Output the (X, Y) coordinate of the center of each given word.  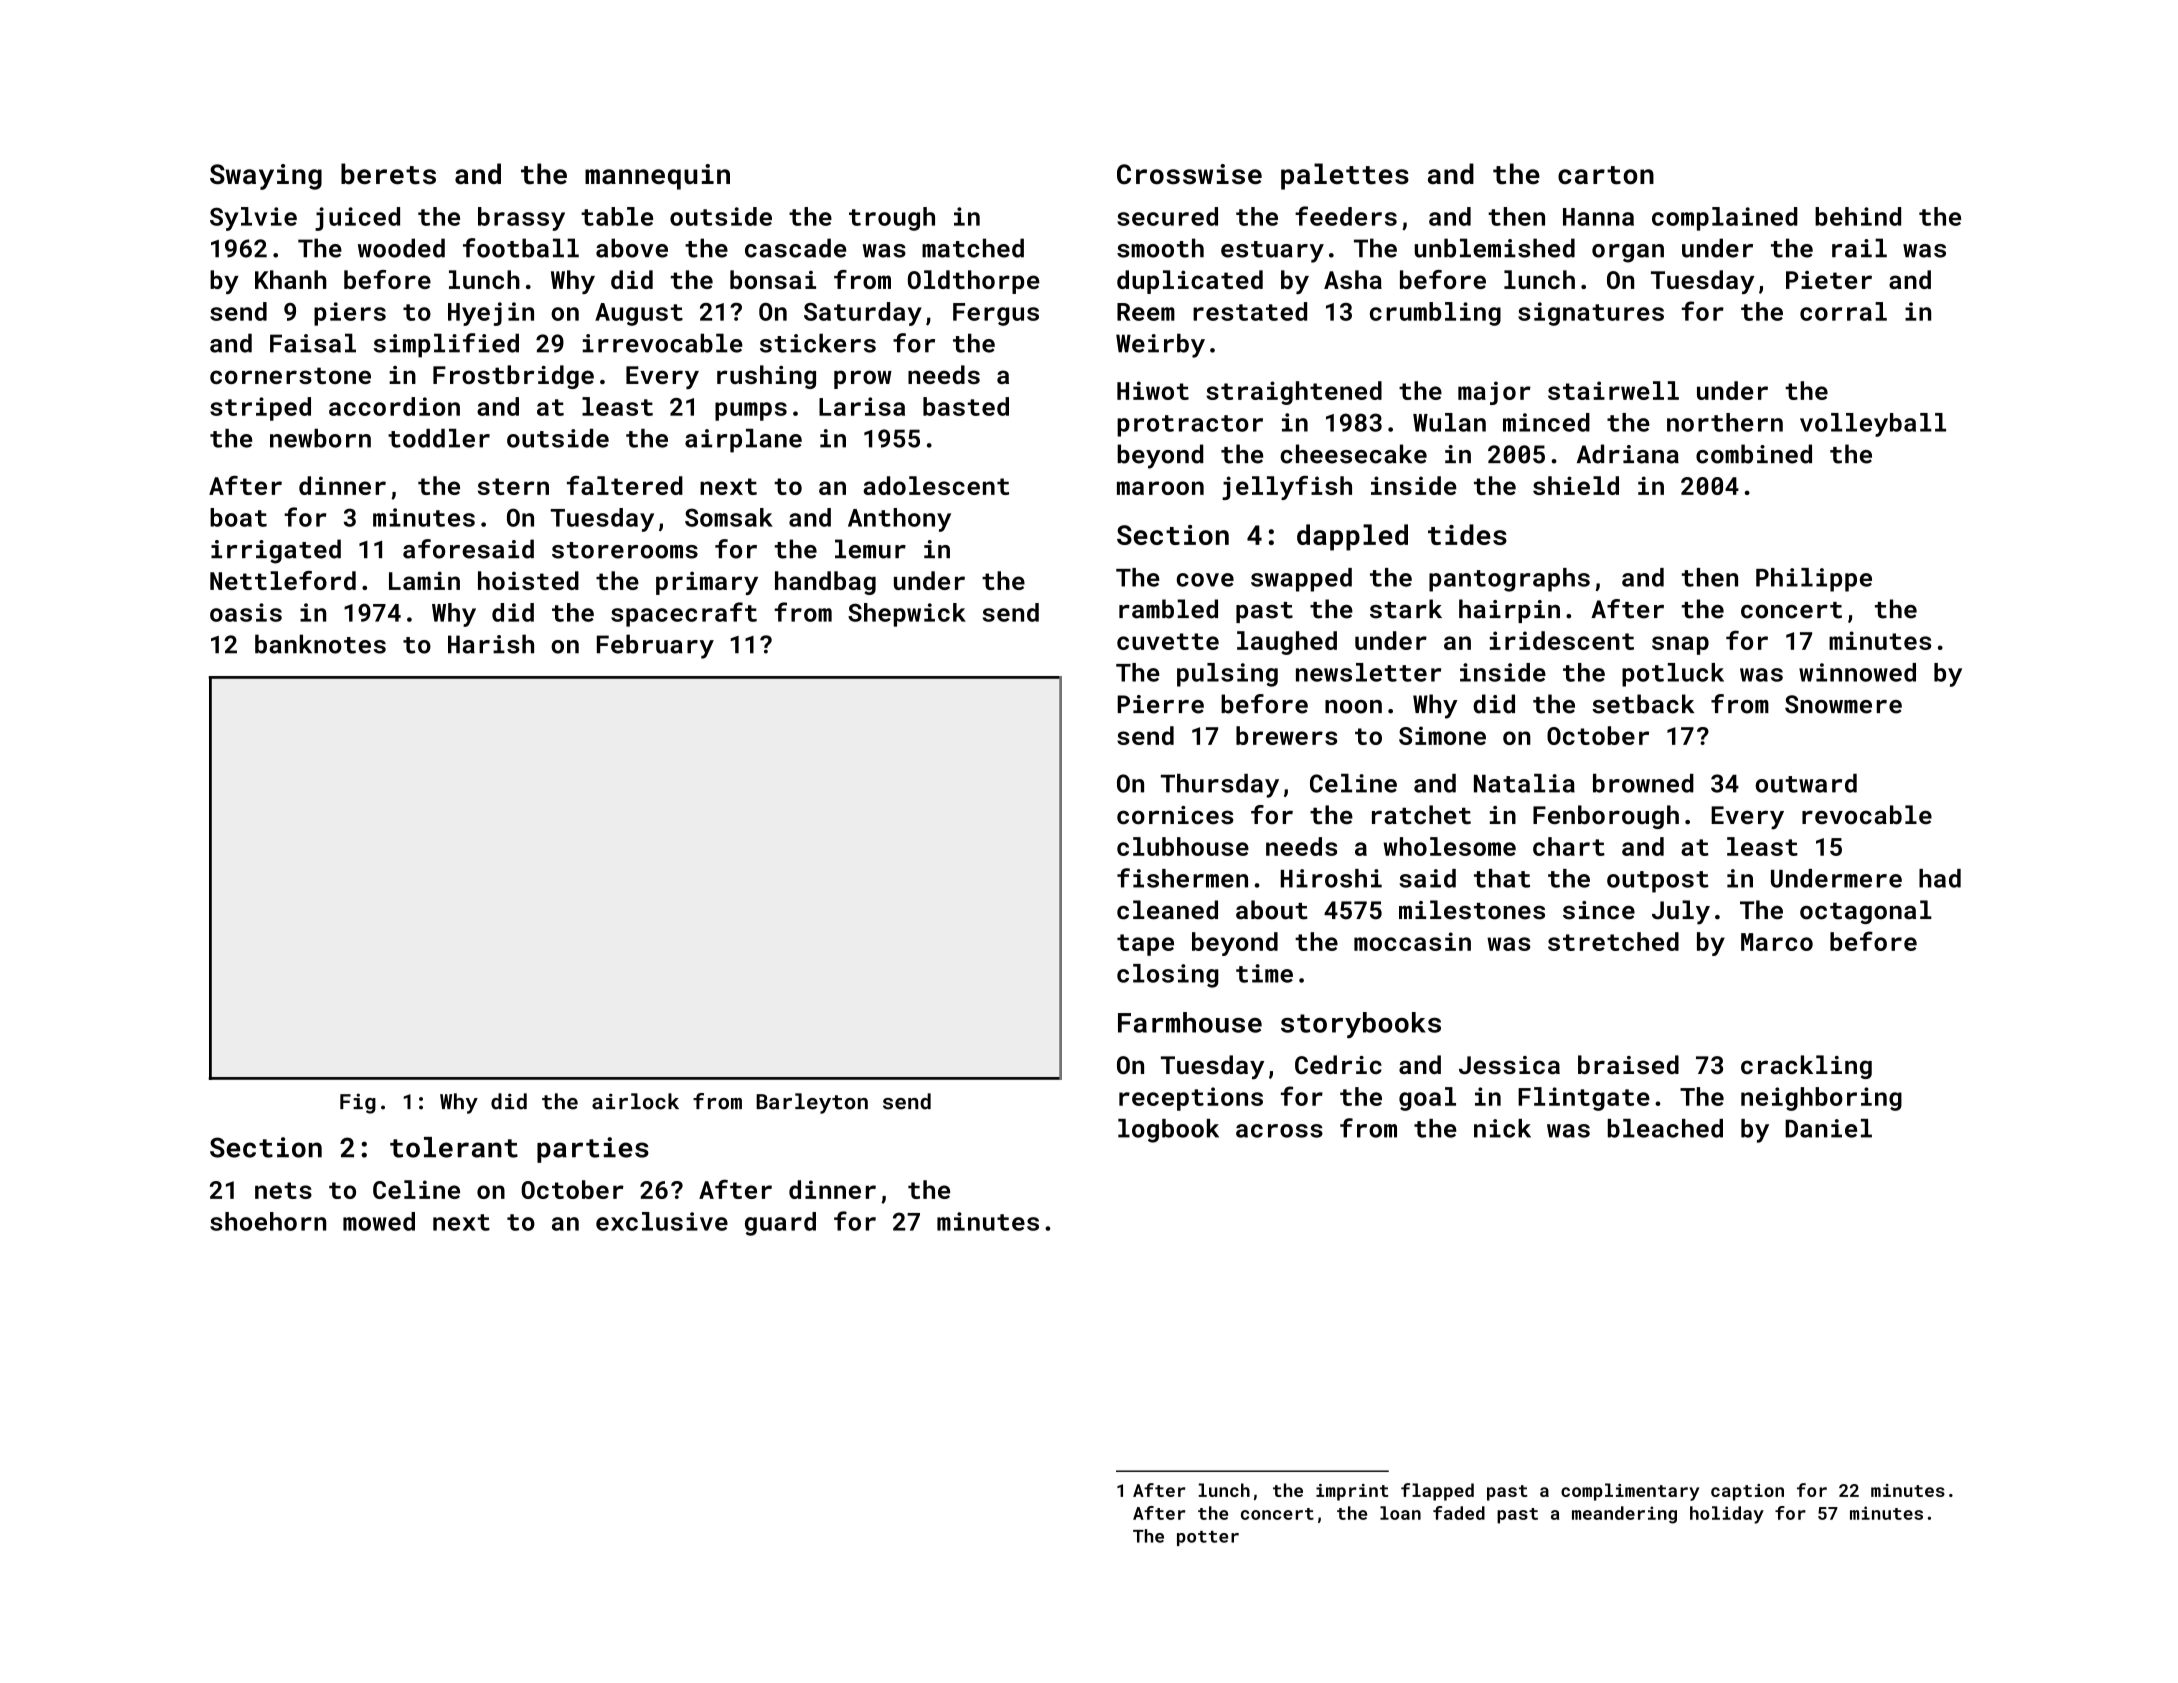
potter (1208, 1538)
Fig (358, 1103)
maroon (1160, 488)
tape (1145, 945)
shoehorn (268, 1221)
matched (973, 248)
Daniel (1828, 1128)
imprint (1352, 1492)
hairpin (1509, 611)
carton (1606, 175)
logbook (1168, 1131)
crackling (1806, 1067)
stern (513, 486)
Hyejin (491, 314)
